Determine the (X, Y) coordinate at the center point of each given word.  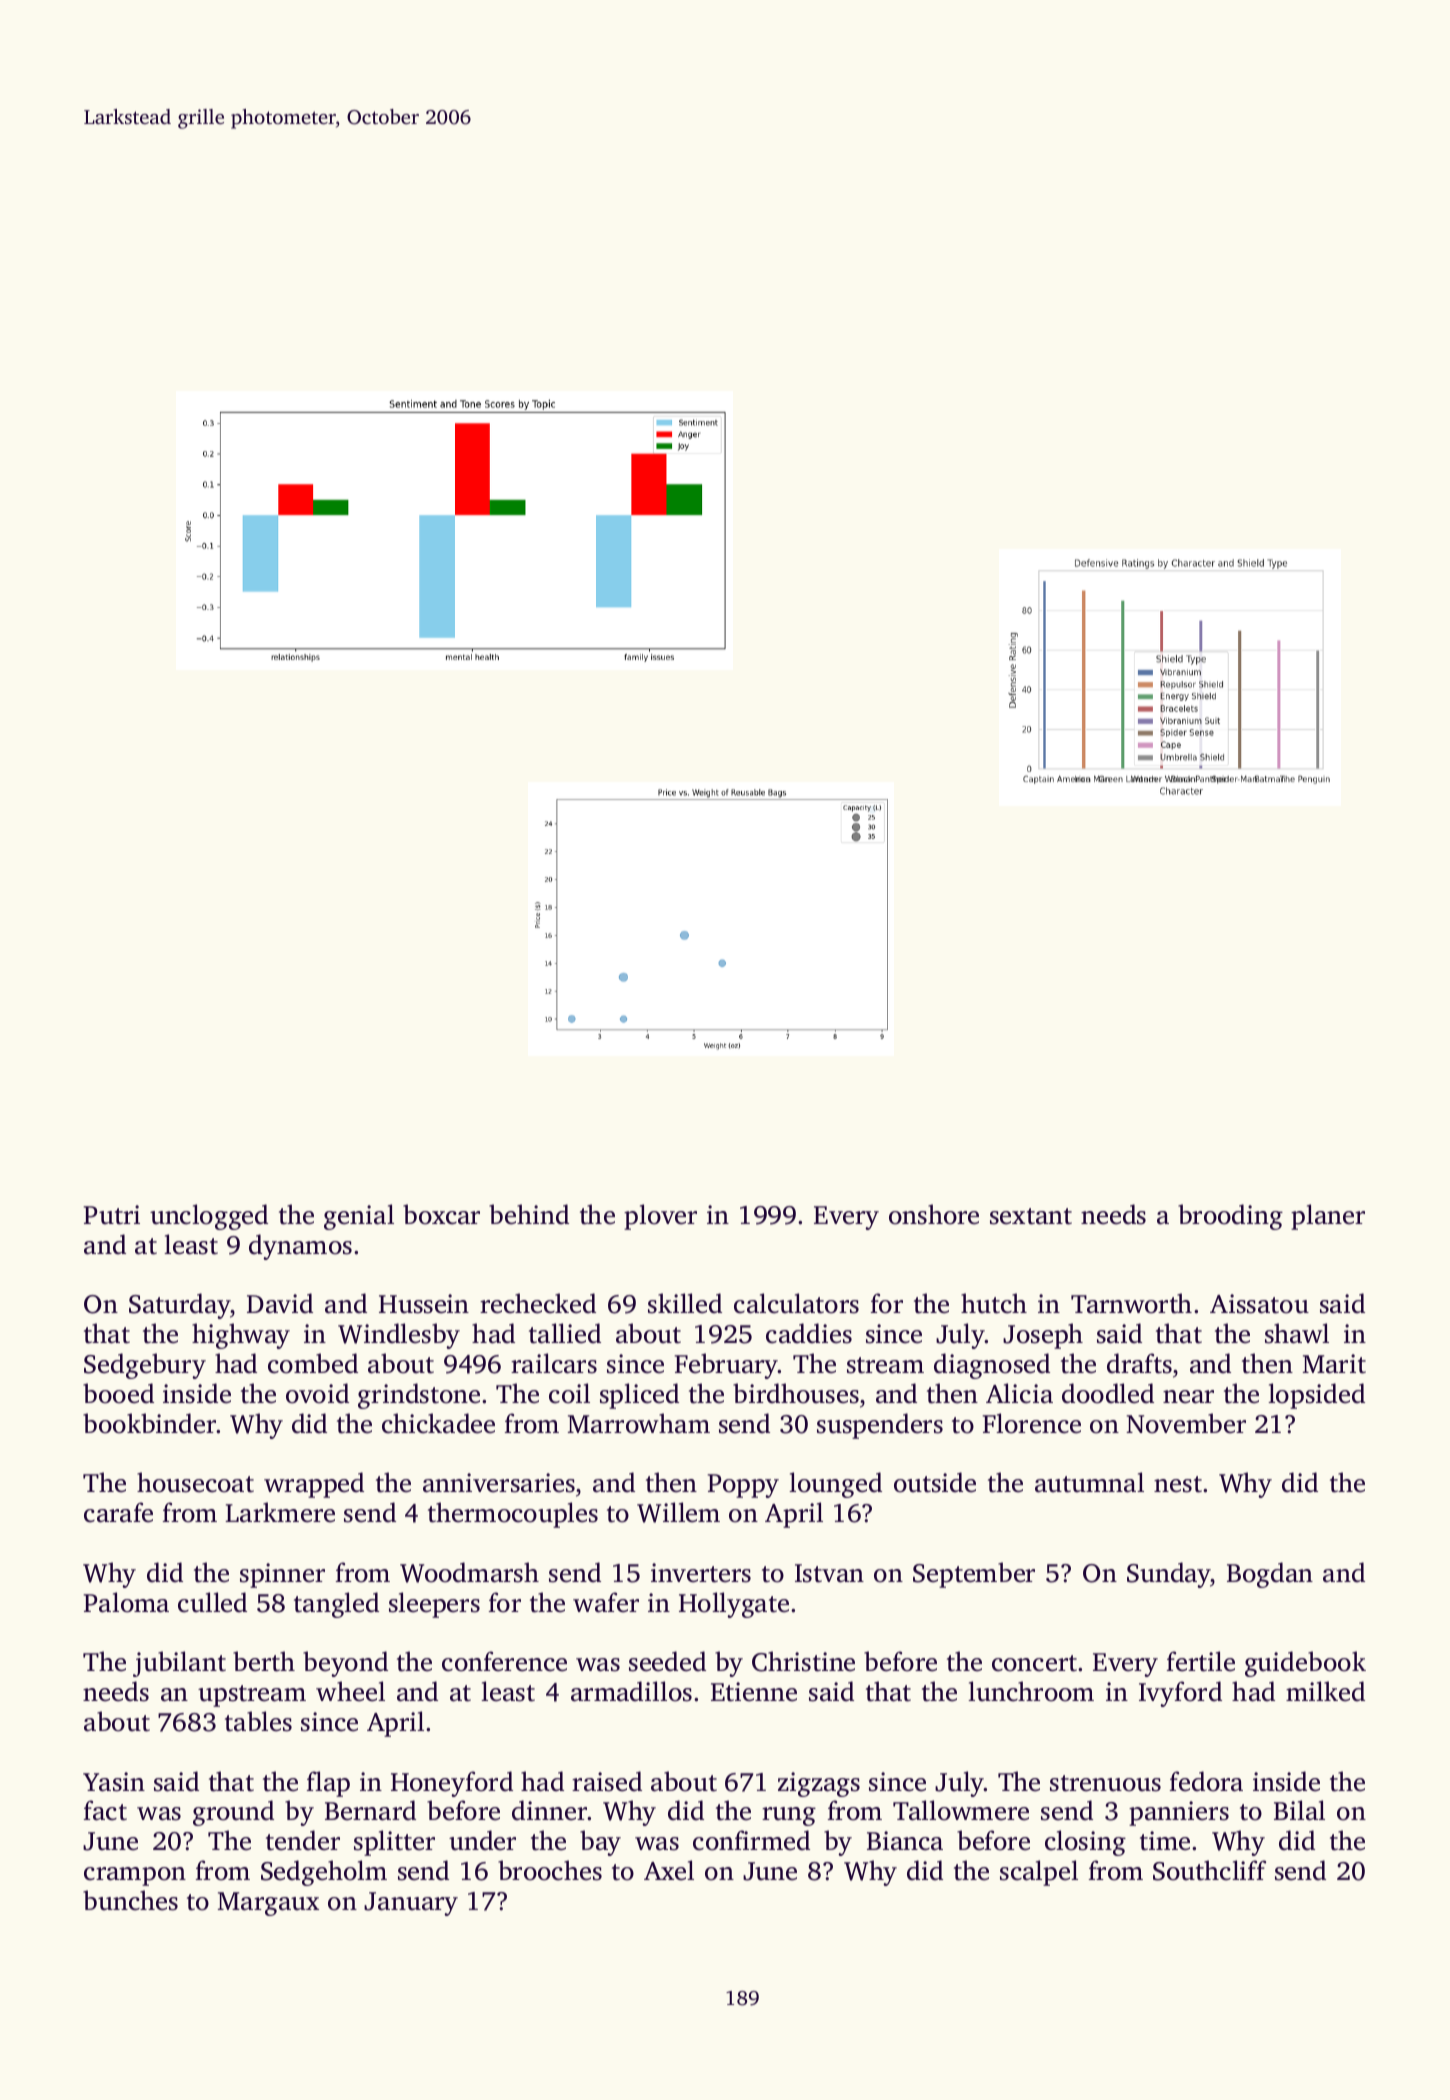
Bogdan (1270, 1575)
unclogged (209, 1217)
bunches (130, 1900)
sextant (1031, 1216)
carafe (118, 1512)
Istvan (829, 1573)
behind (529, 1214)
